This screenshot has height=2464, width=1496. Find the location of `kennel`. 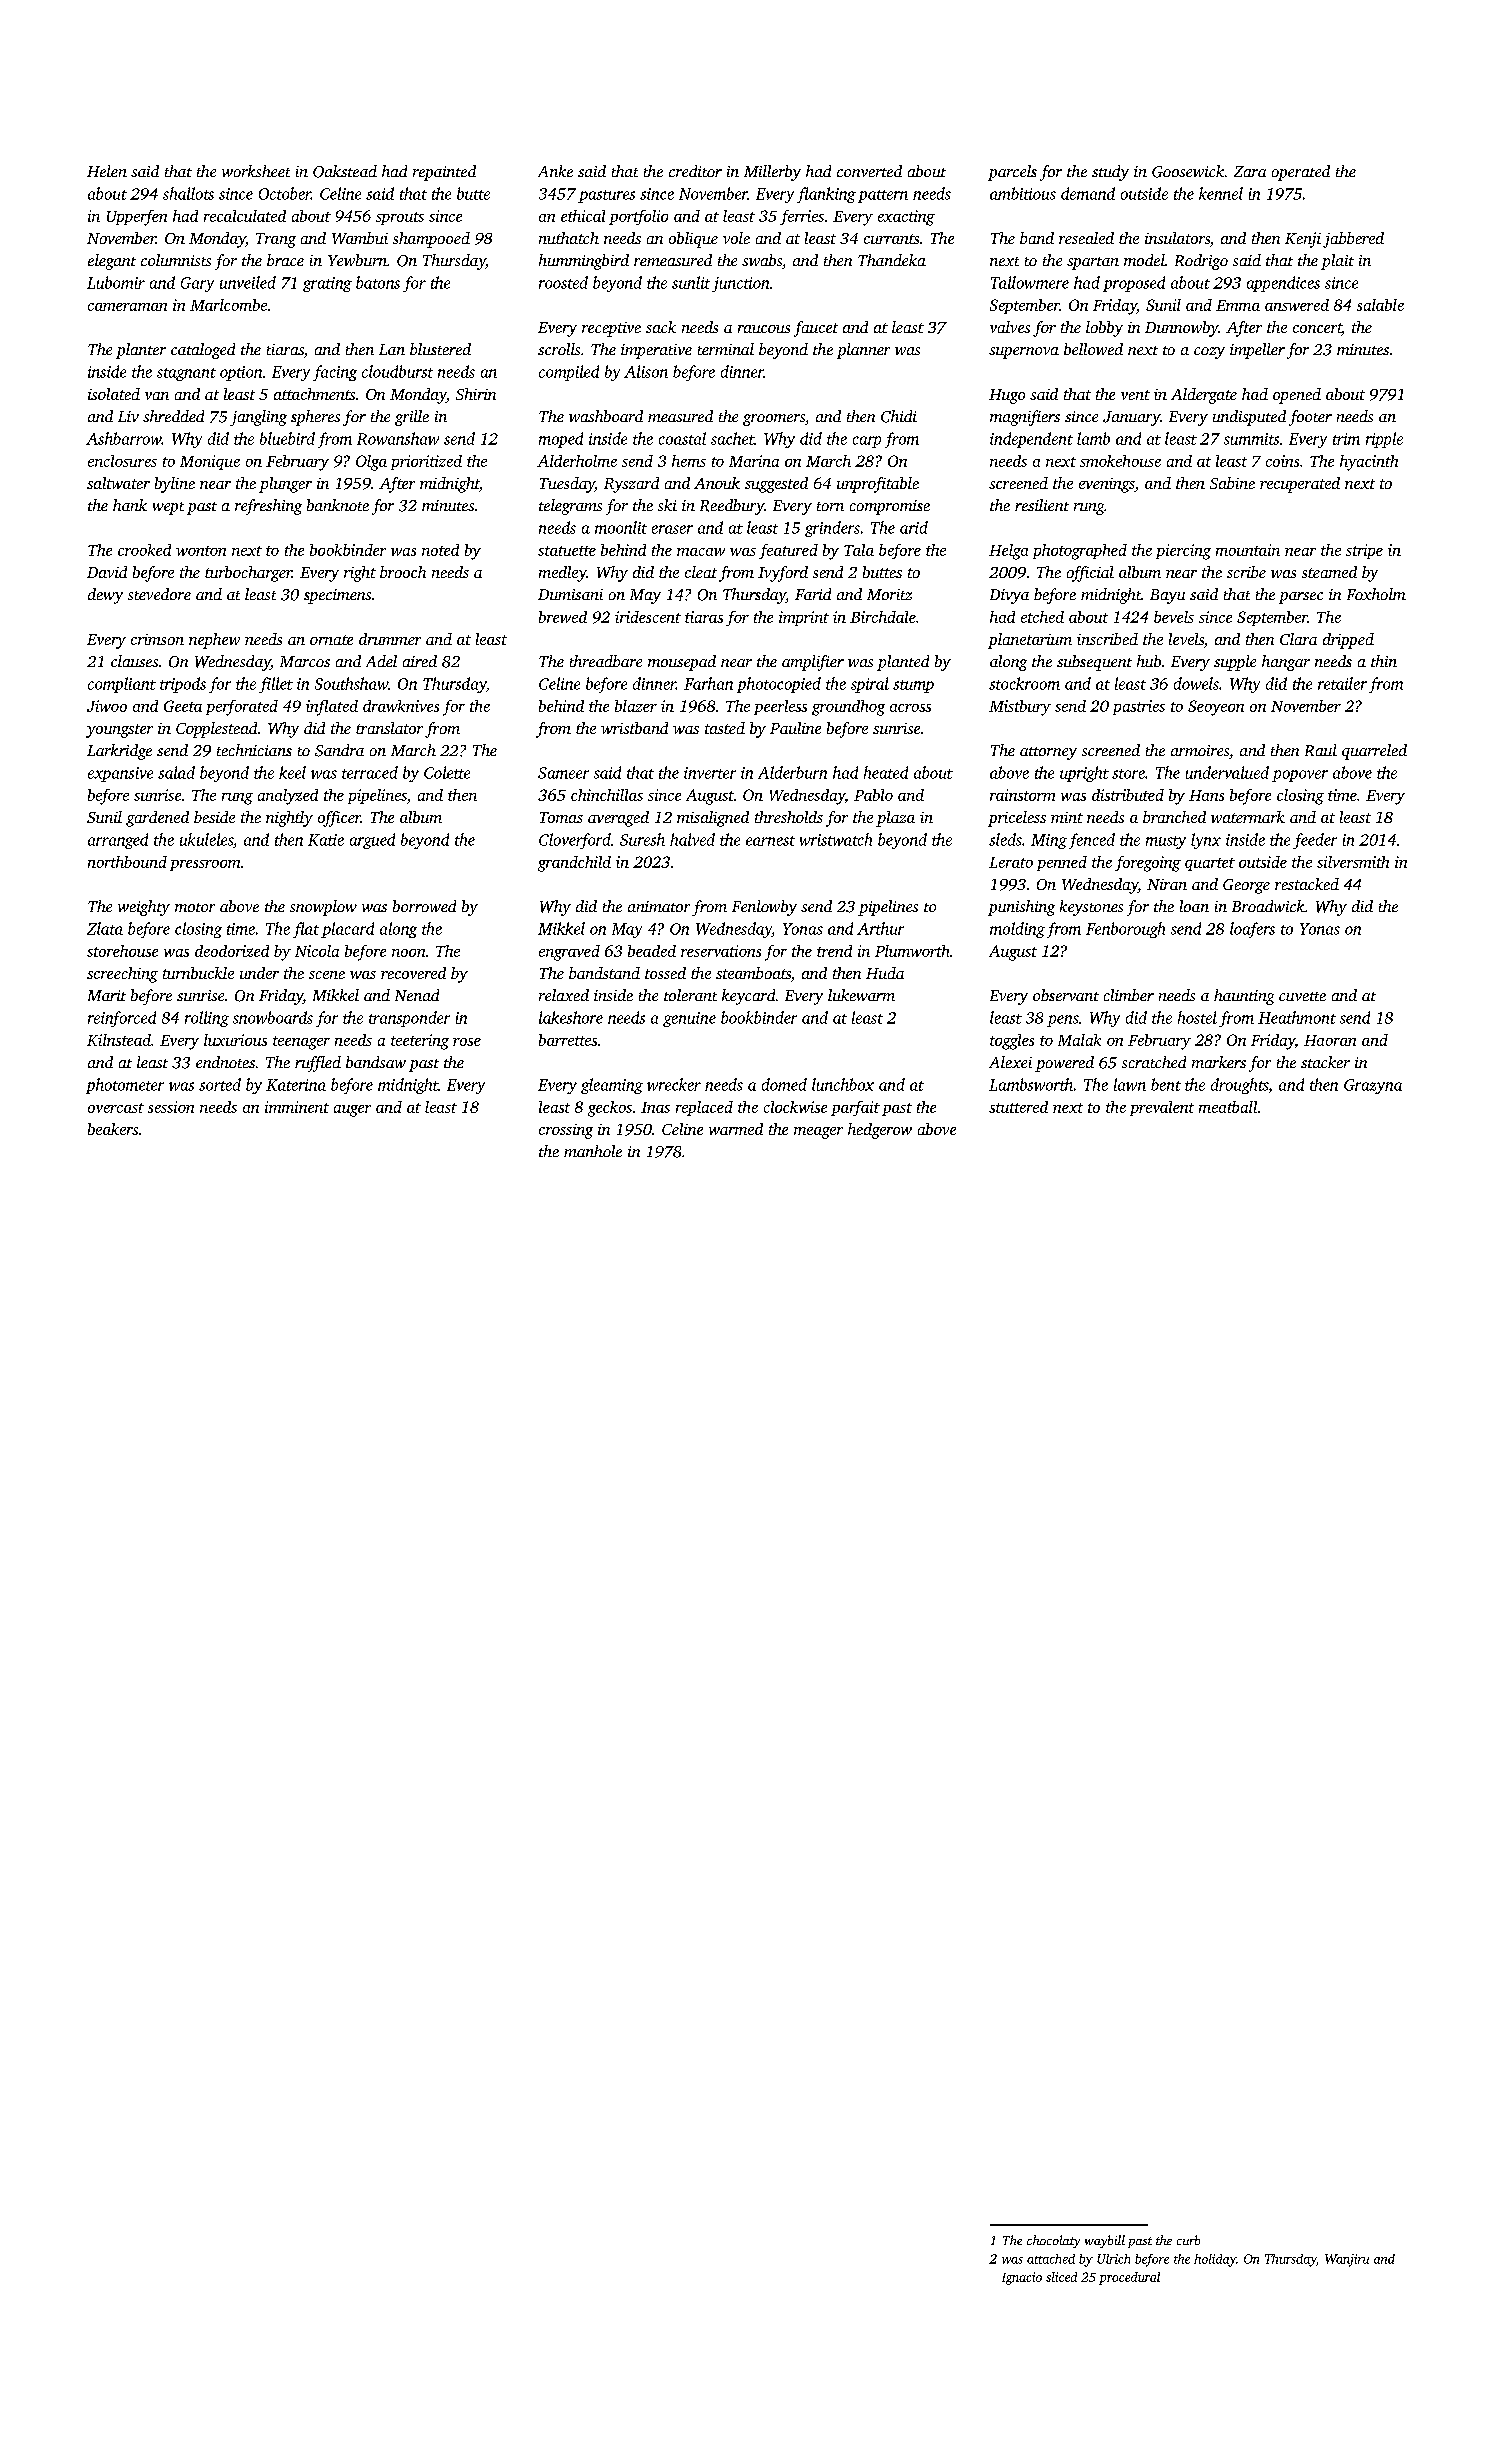

kennel is located at coordinates (1221, 193).
